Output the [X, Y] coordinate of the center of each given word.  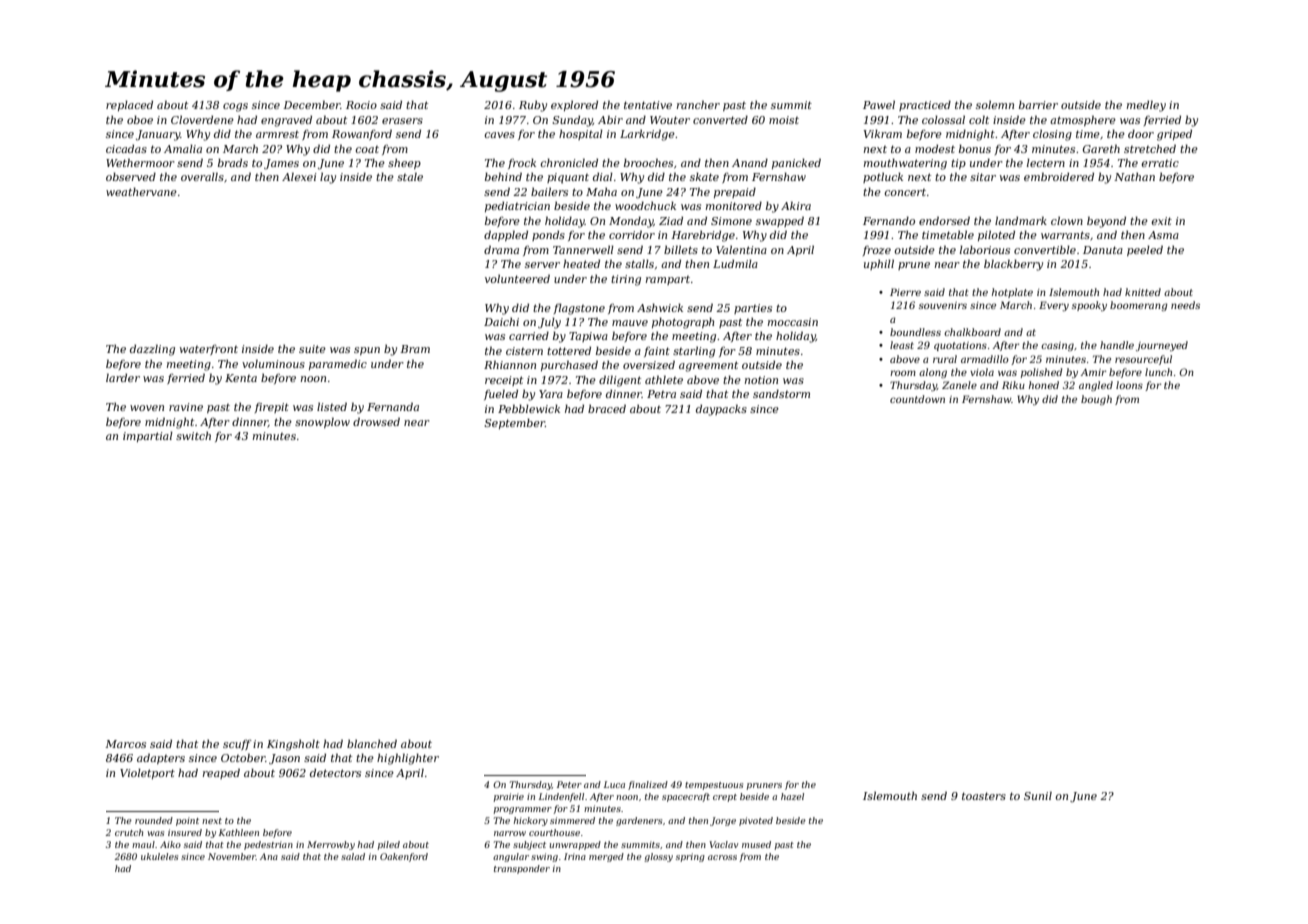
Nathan [1134, 176]
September [514, 423]
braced [607, 408]
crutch [129, 832]
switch [193, 435]
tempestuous [714, 786]
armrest [277, 134]
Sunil [1038, 795]
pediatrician [517, 206]
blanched [372, 743]
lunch [1158, 372]
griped [1174, 135]
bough [1096, 400]
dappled [506, 235]
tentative [648, 105]
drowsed [376, 421]
